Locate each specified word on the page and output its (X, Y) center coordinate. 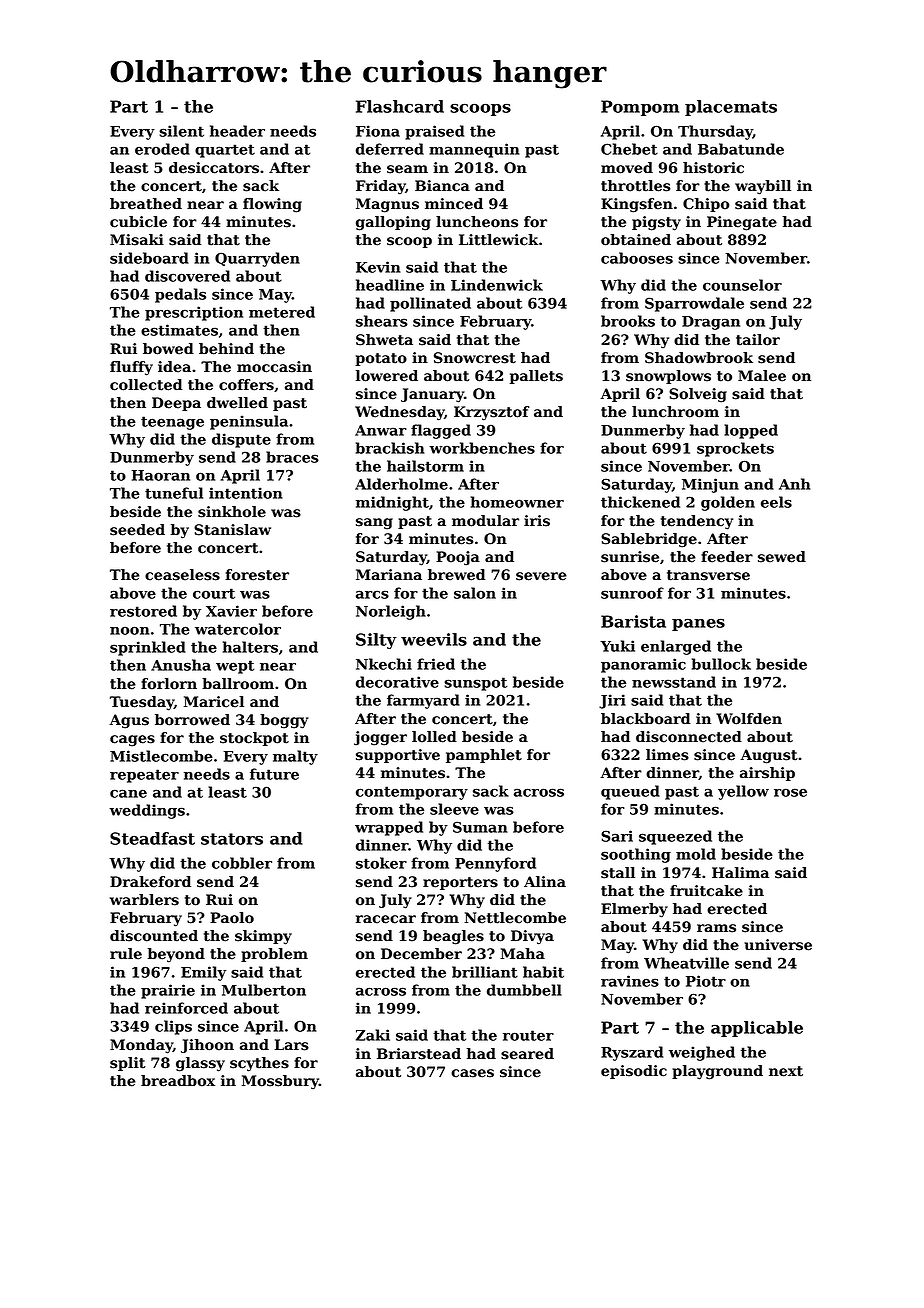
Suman (480, 827)
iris (537, 521)
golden (728, 503)
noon (130, 630)
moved (627, 168)
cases (472, 1073)
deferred (390, 149)
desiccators (214, 168)
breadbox (178, 1081)
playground (717, 1072)
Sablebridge (649, 540)
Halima (740, 872)
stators (232, 839)
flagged (441, 431)
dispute (241, 440)
